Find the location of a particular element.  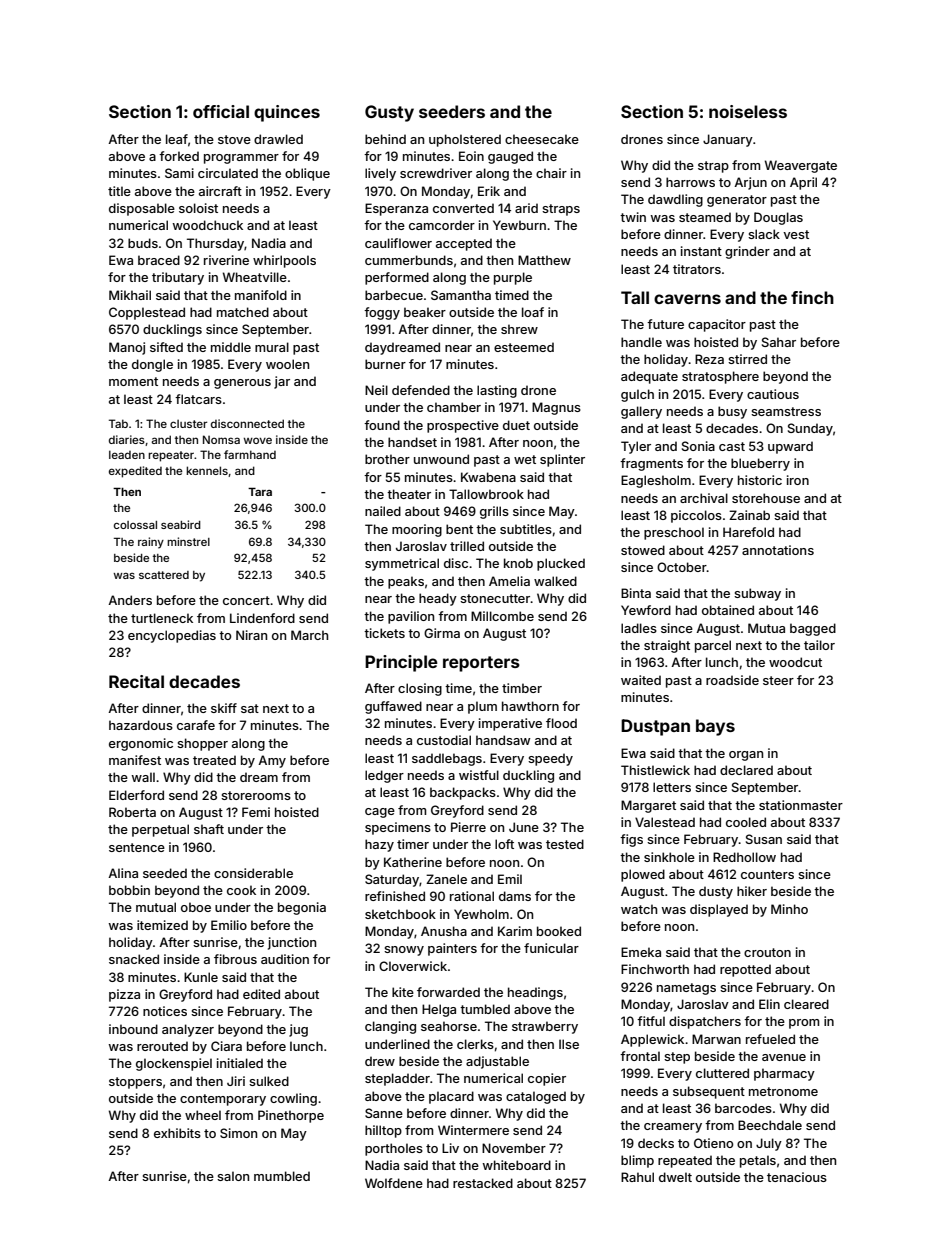

January is located at coordinates (728, 140).
